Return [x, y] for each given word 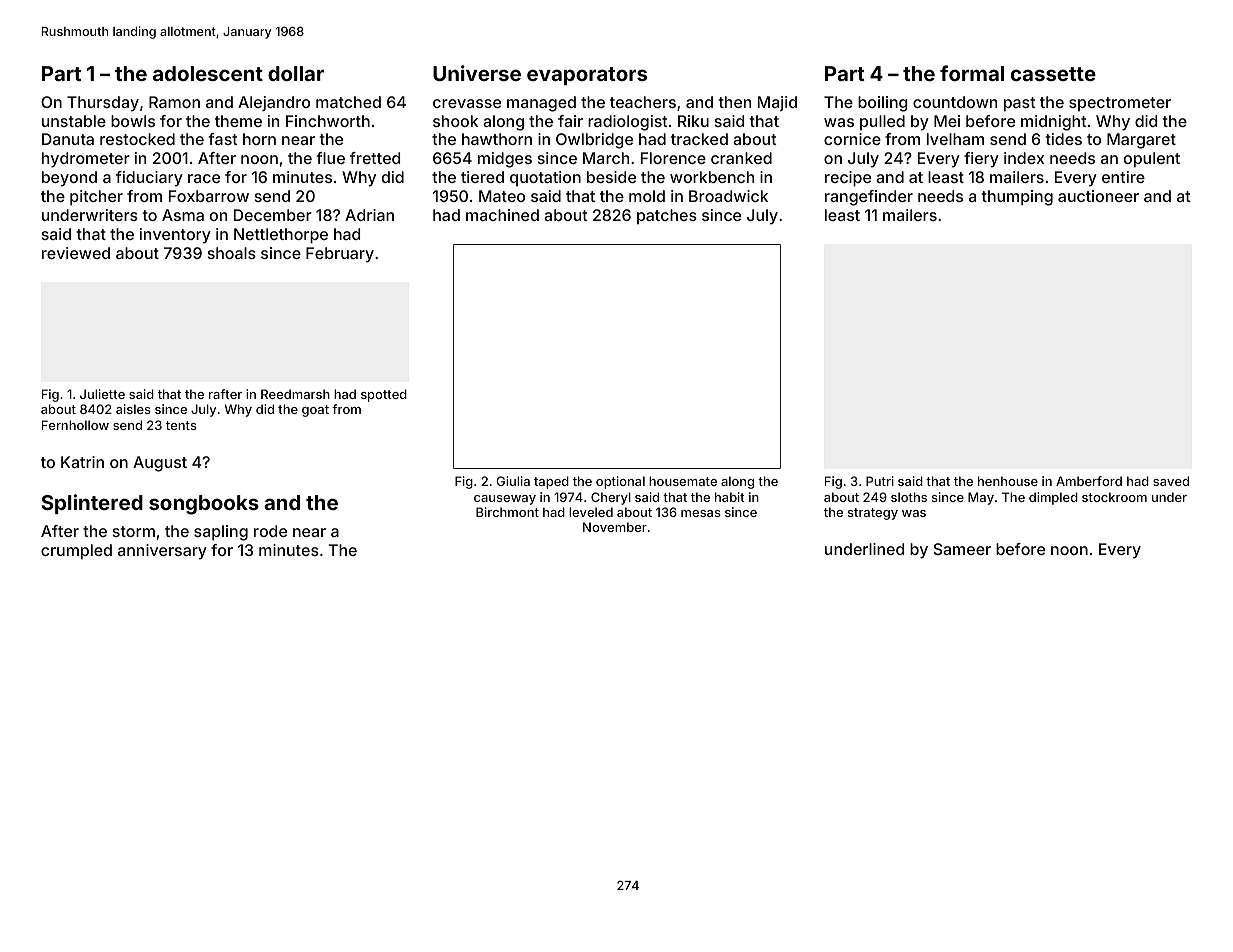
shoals [232, 253]
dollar [296, 73]
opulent [1152, 160]
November [615, 527]
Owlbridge [594, 141]
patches [667, 216]
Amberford [1089, 481]
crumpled [76, 552]
